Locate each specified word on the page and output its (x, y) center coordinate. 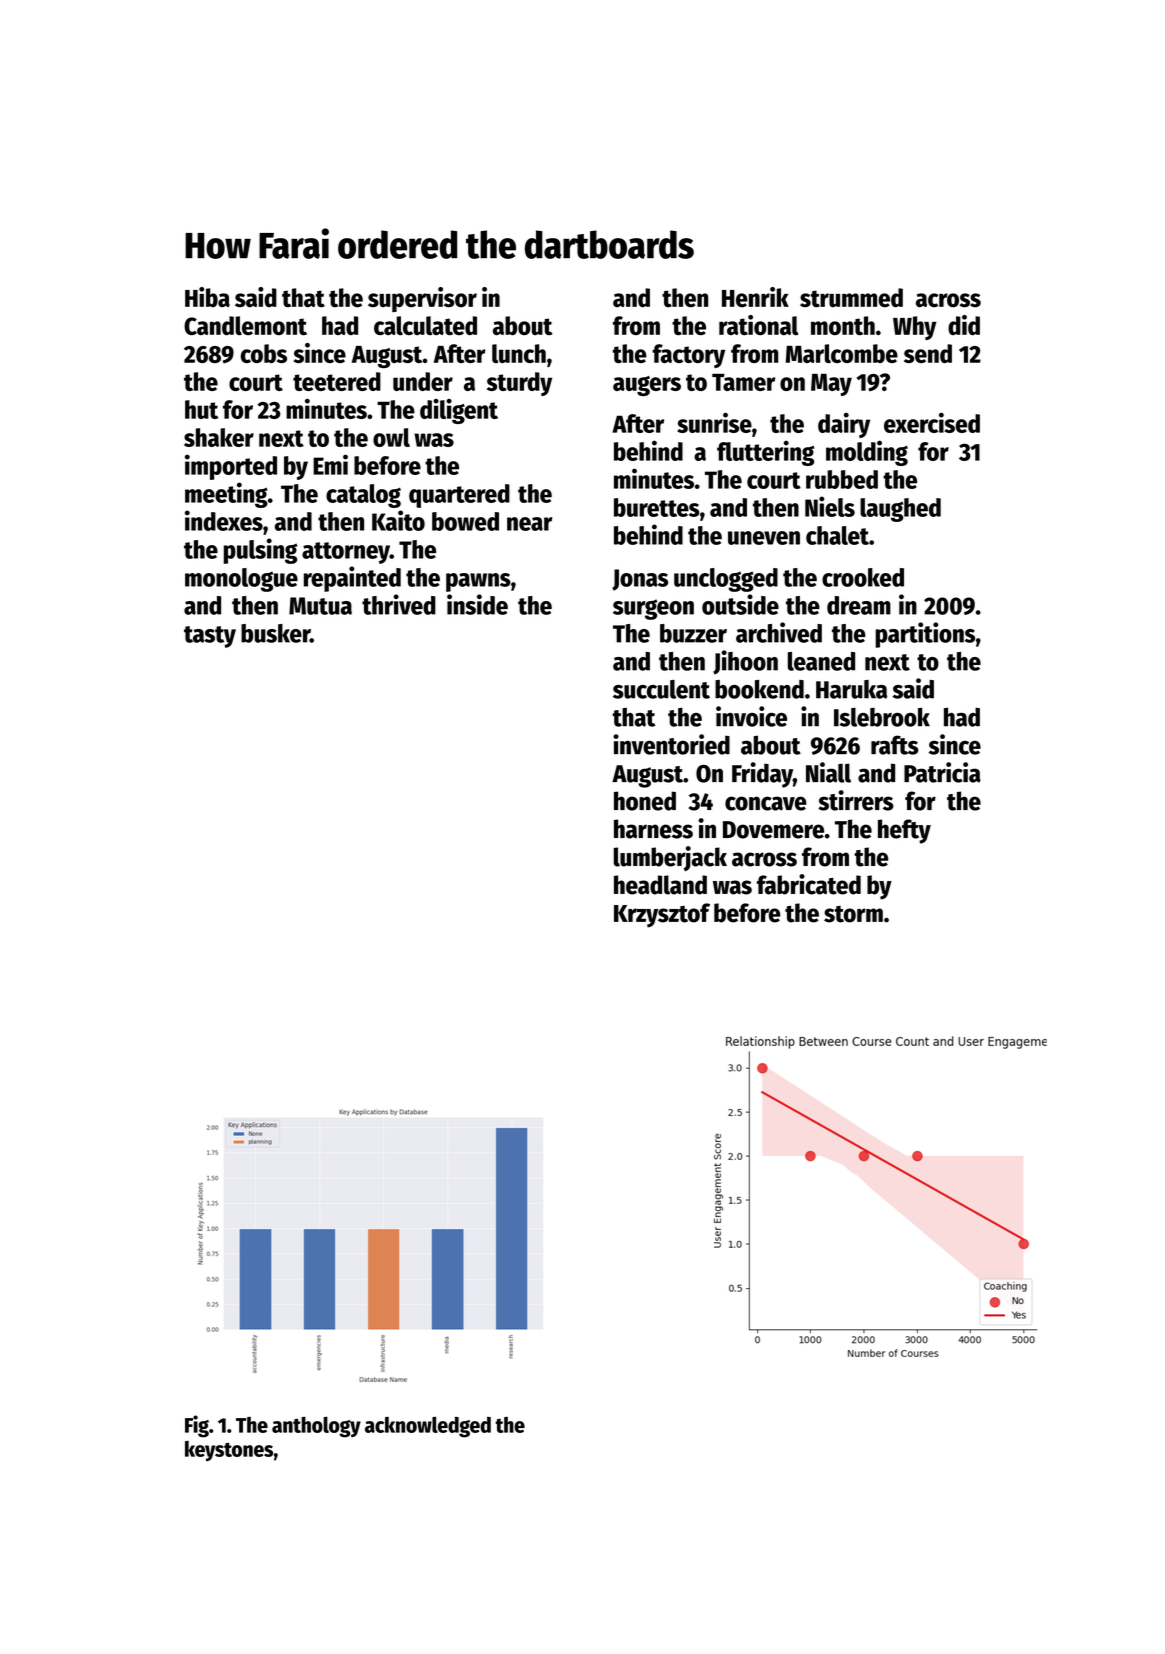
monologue (241, 580)
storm (853, 914)
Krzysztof (662, 915)
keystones (229, 1451)
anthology (316, 1427)
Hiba (207, 297)
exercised (932, 422)
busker (275, 633)
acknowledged (428, 1427)
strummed (851, 298)
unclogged (726, 580)
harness (653, 829)
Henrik (755, 297)
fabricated (809, 884)
